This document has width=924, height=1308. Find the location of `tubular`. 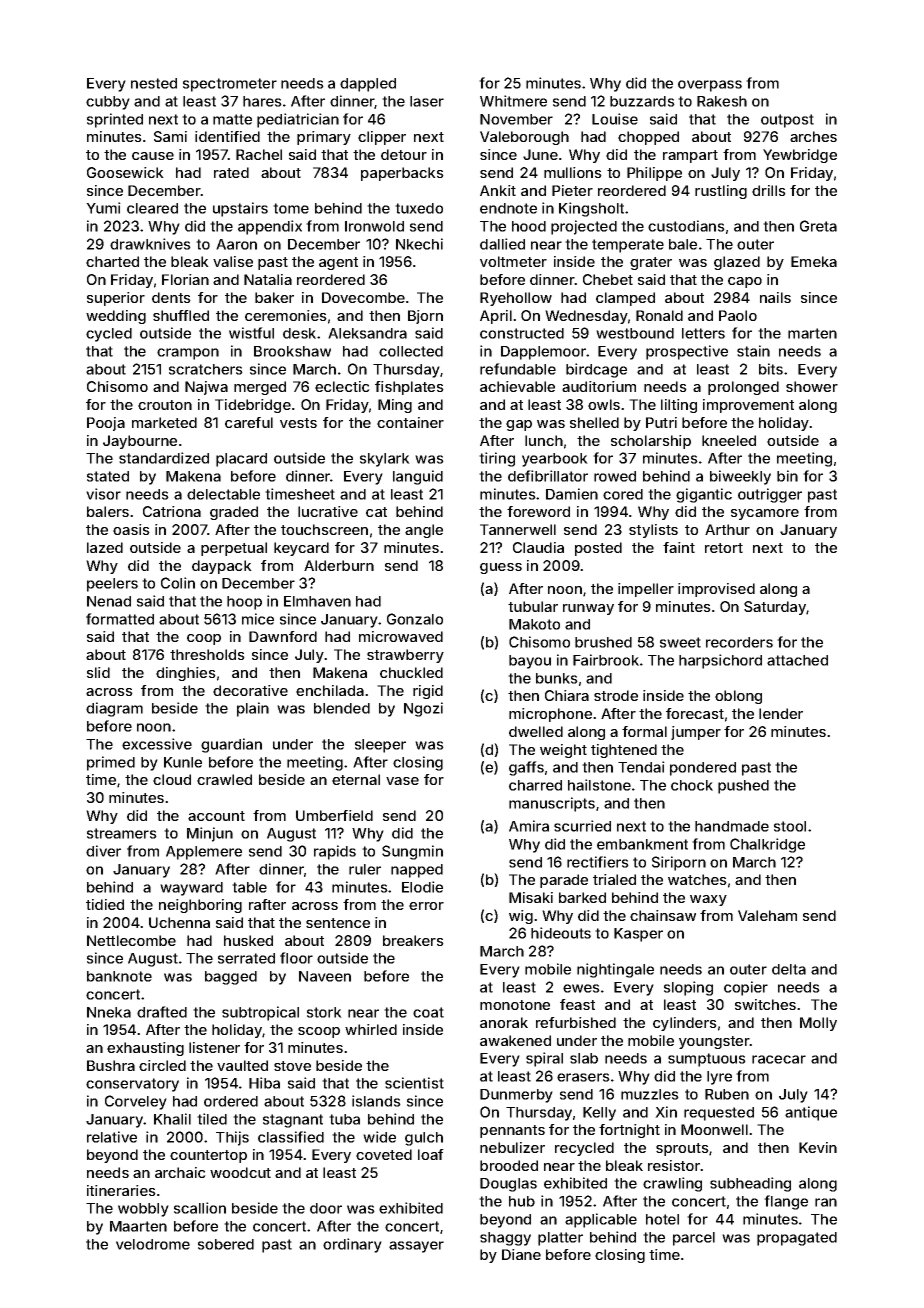

tubular is located at coordinates (533, 606).
